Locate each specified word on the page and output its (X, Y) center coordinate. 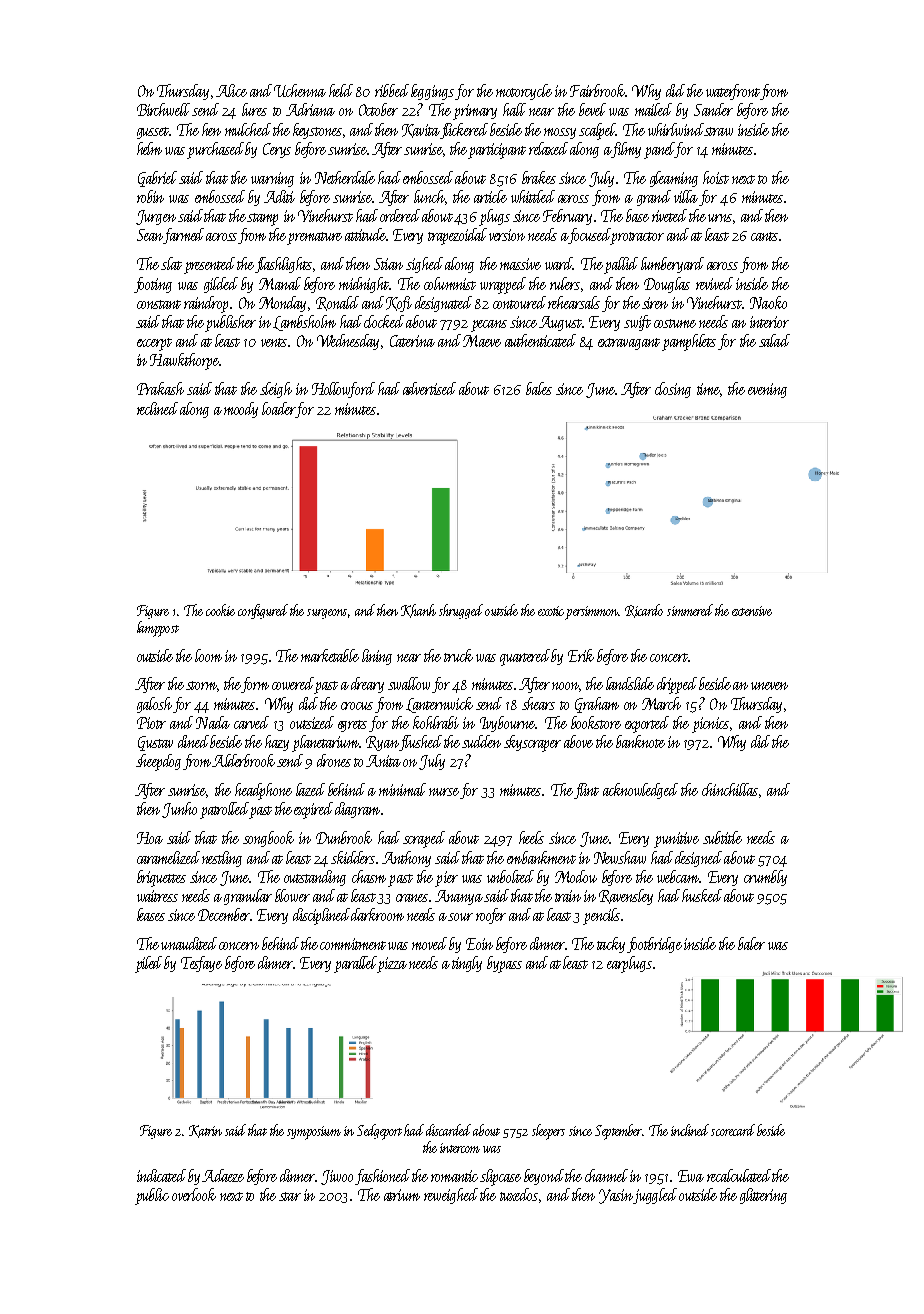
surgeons (327, 614)
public (152, 1196)
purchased (216, 150)
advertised (429, 388)
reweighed (451, 1196)
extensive (752, 611)
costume (675, 323)
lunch (429, 196)
